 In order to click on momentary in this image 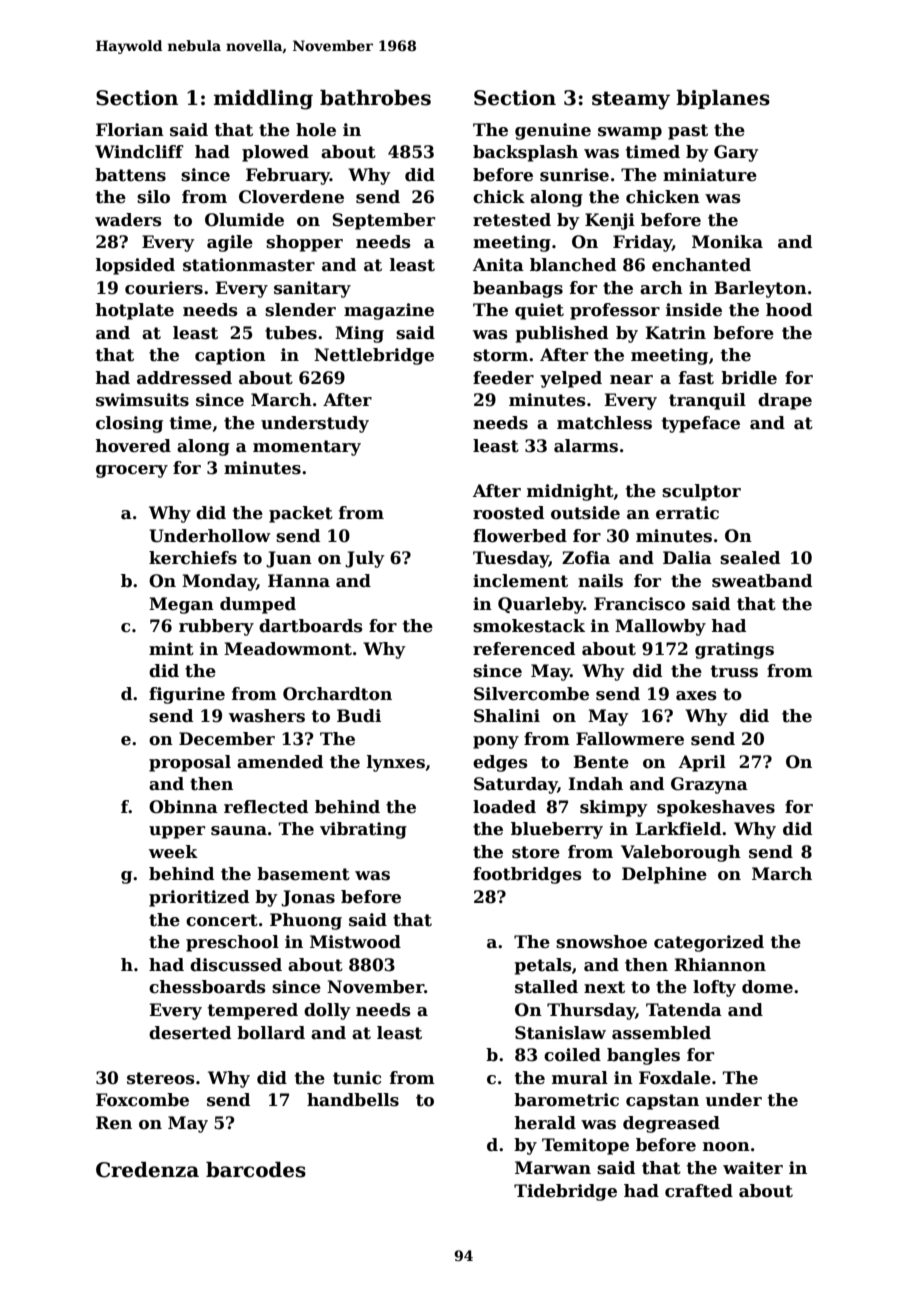, I will do `click(307, 448)`.
